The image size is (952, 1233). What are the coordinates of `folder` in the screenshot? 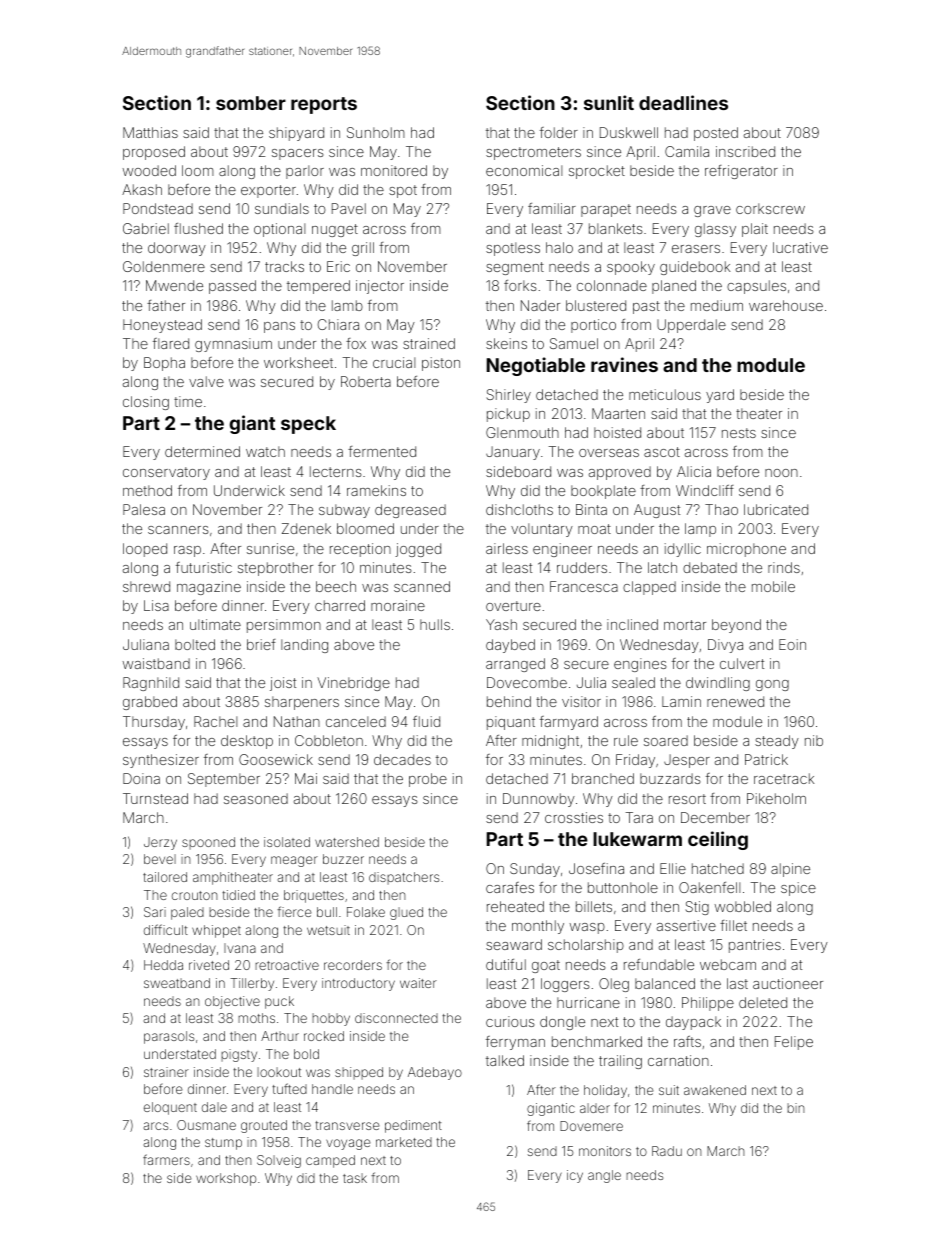 It's located at (559, 132).
